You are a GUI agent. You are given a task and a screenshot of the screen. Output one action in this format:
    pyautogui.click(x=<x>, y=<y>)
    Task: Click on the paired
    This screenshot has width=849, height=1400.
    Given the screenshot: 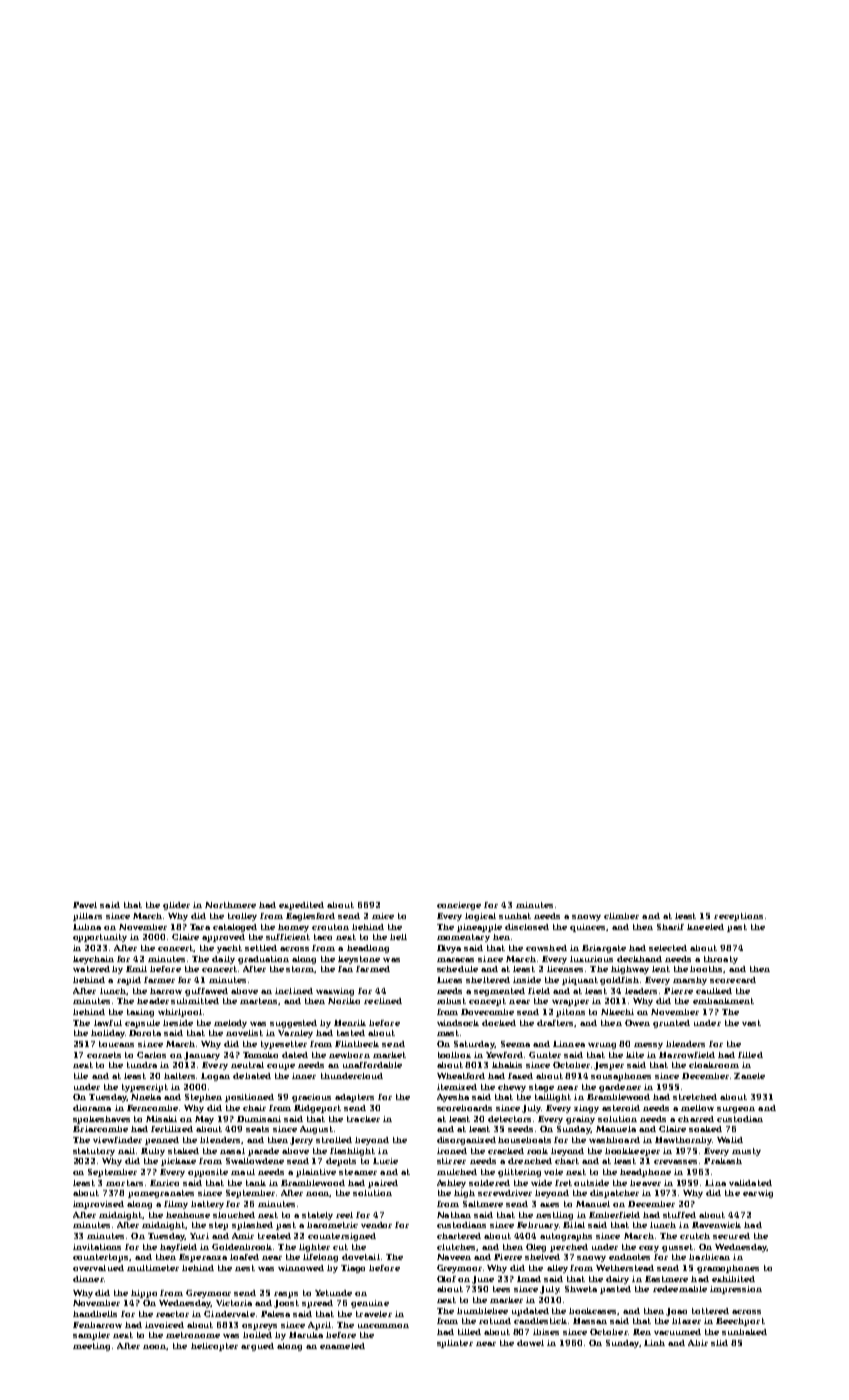 What is the action you would take?
    pyautogui.click(x=383, y=1184)
